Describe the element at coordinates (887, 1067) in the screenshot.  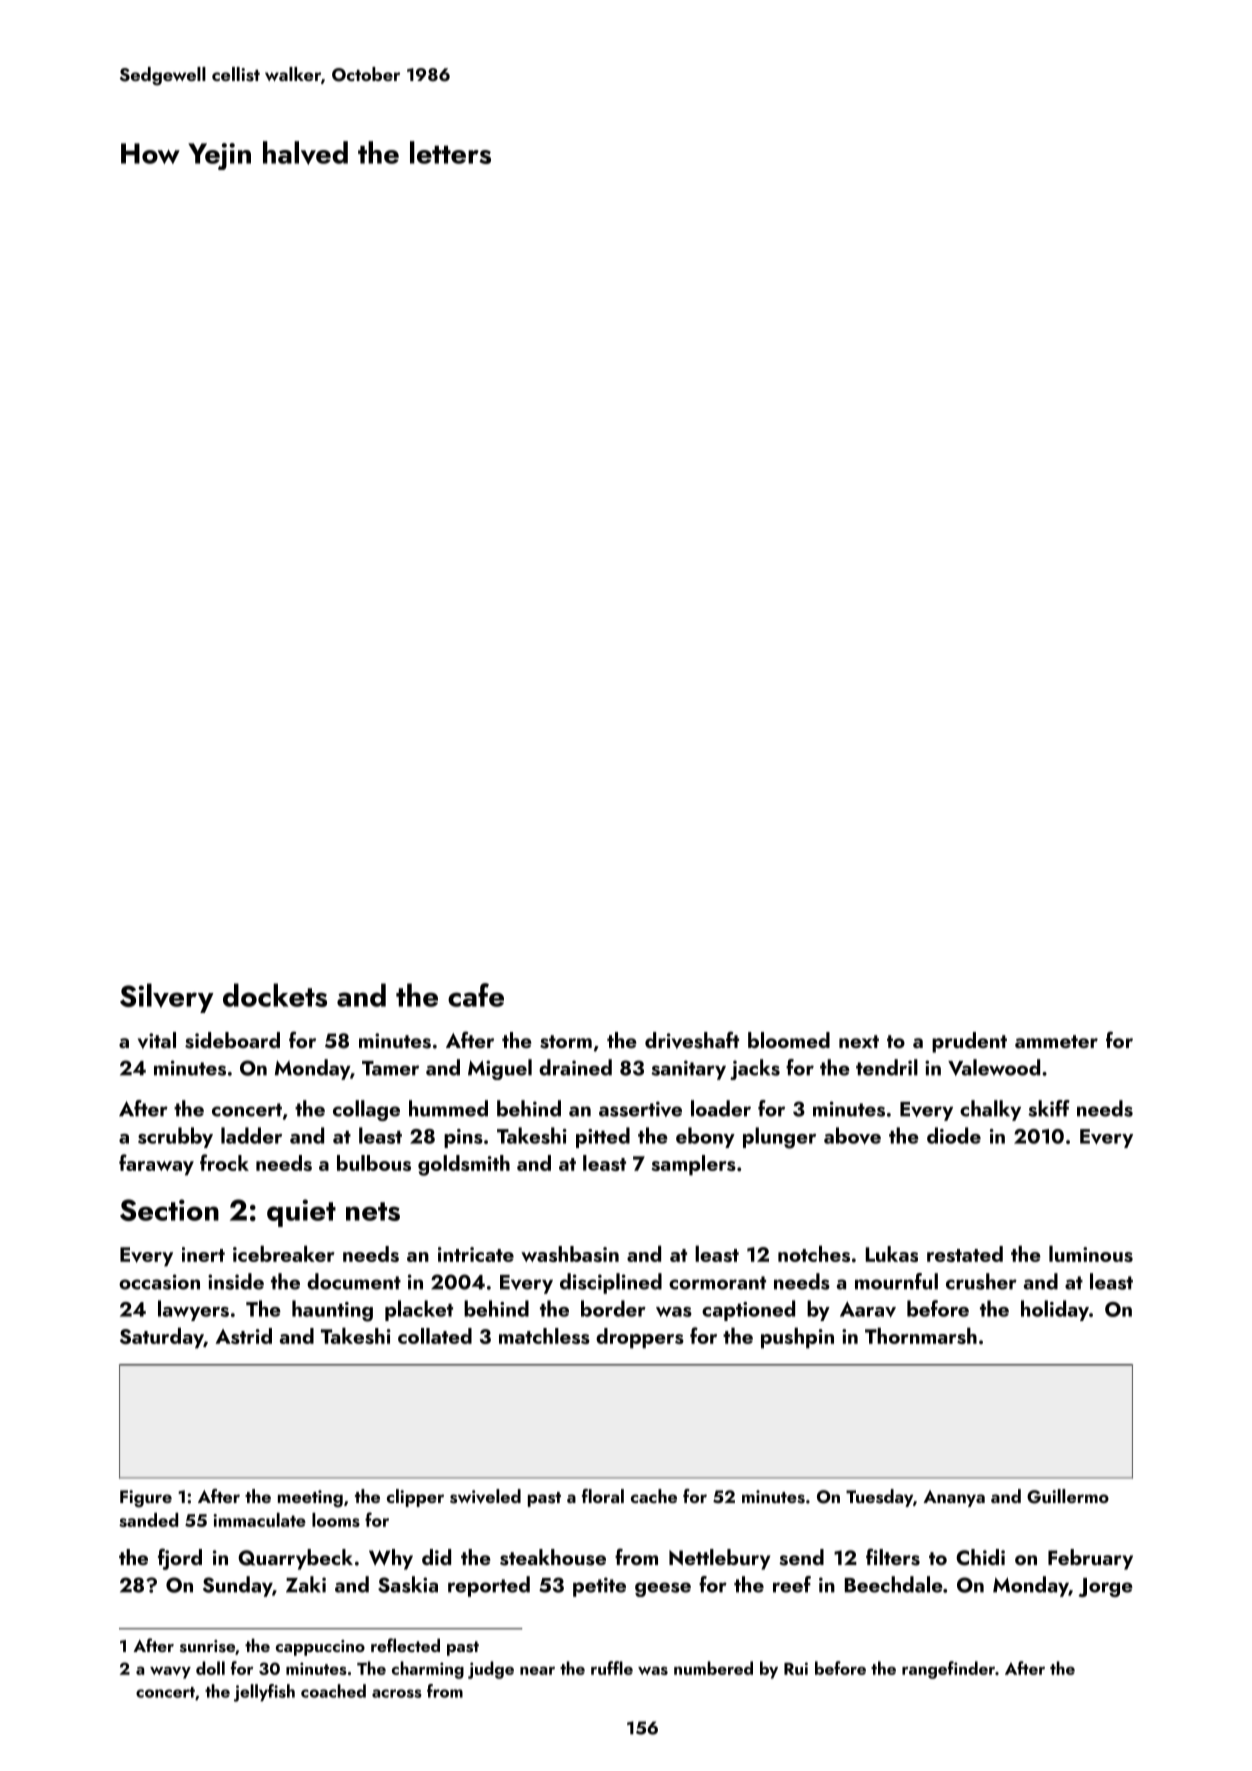
I see `tendril` at that location.
